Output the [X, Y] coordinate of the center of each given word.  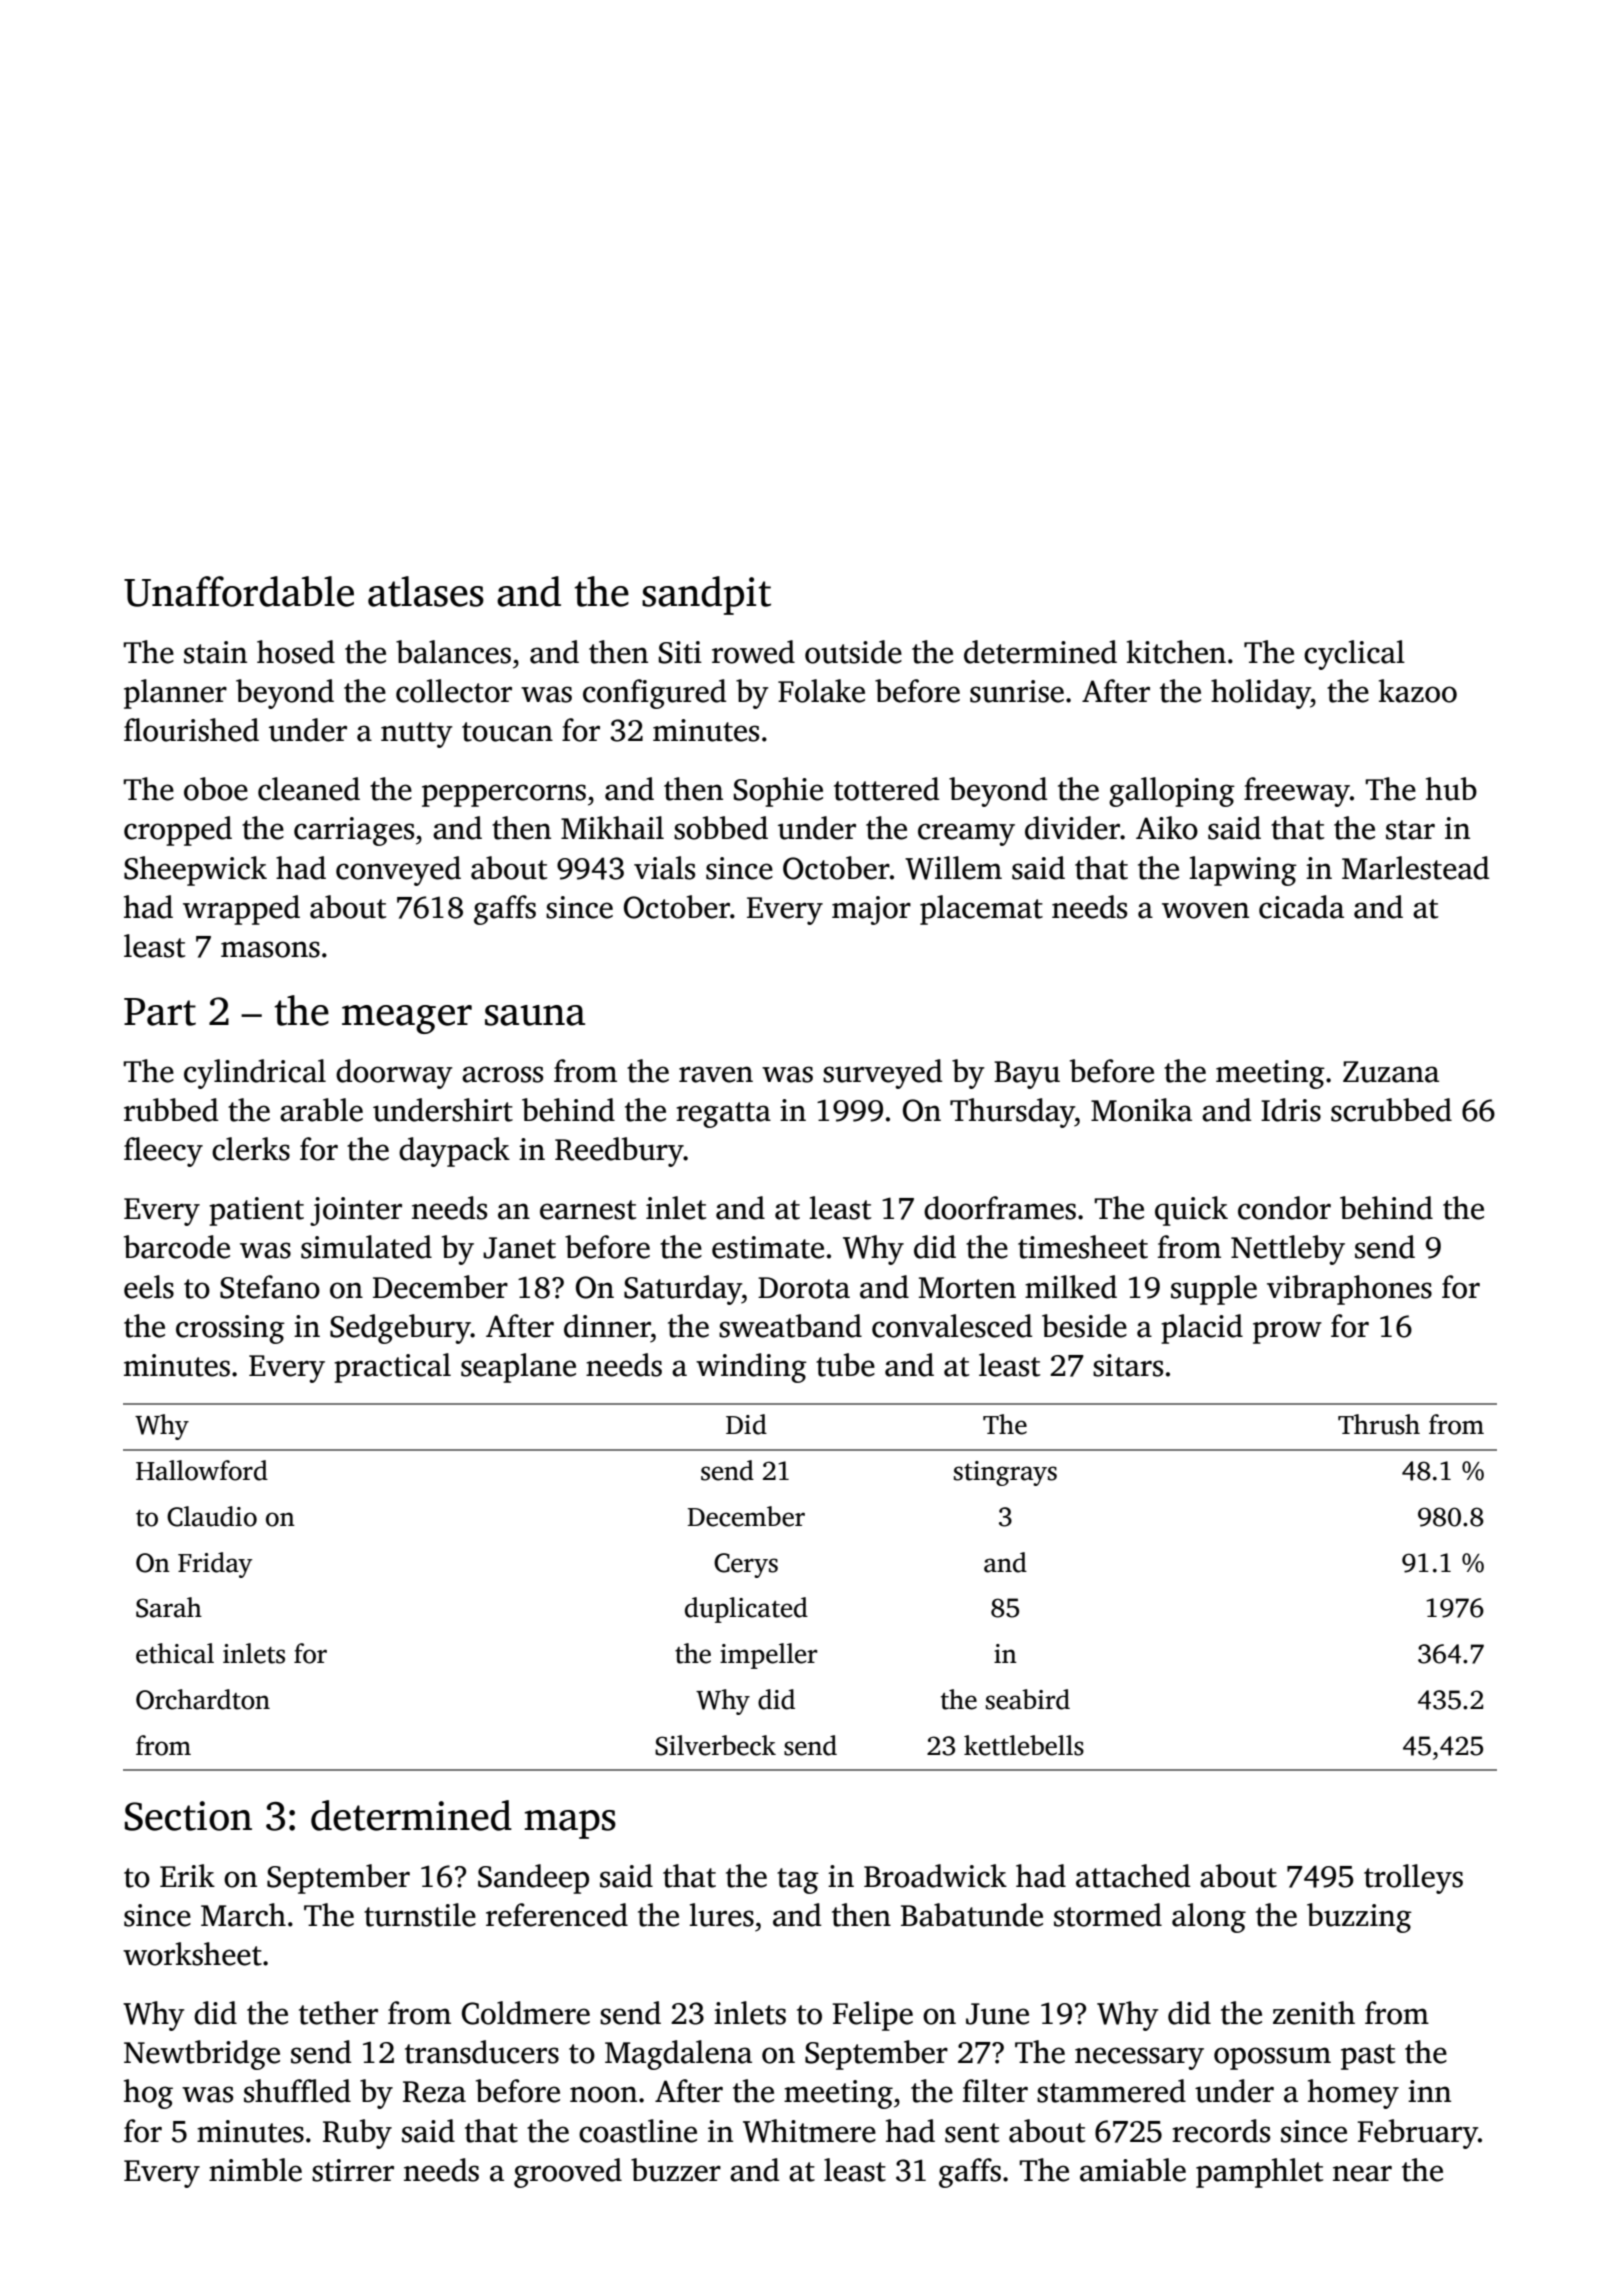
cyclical [1354, 655]
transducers [482, 2052]
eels [149, 1287]
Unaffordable [239, 591]
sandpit [706, 595]
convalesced [952, 1326]
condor [1284, 1208]
